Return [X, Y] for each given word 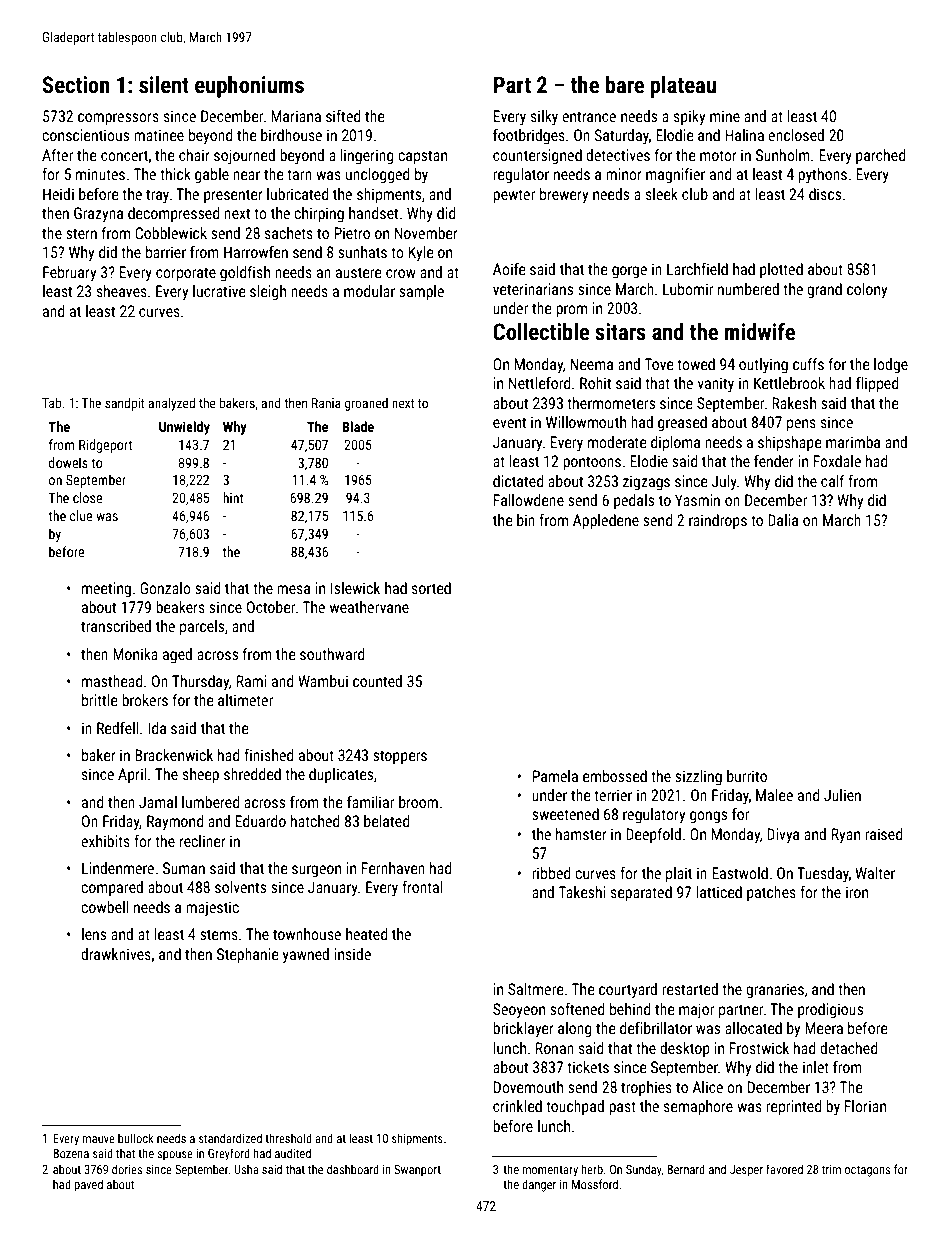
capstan [422, 157]
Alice [707, 1087]
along [575, 1029]
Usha [246, 1169]
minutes [100, 174]
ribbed [551, 873]
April [132, 775]
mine [725, 116]
